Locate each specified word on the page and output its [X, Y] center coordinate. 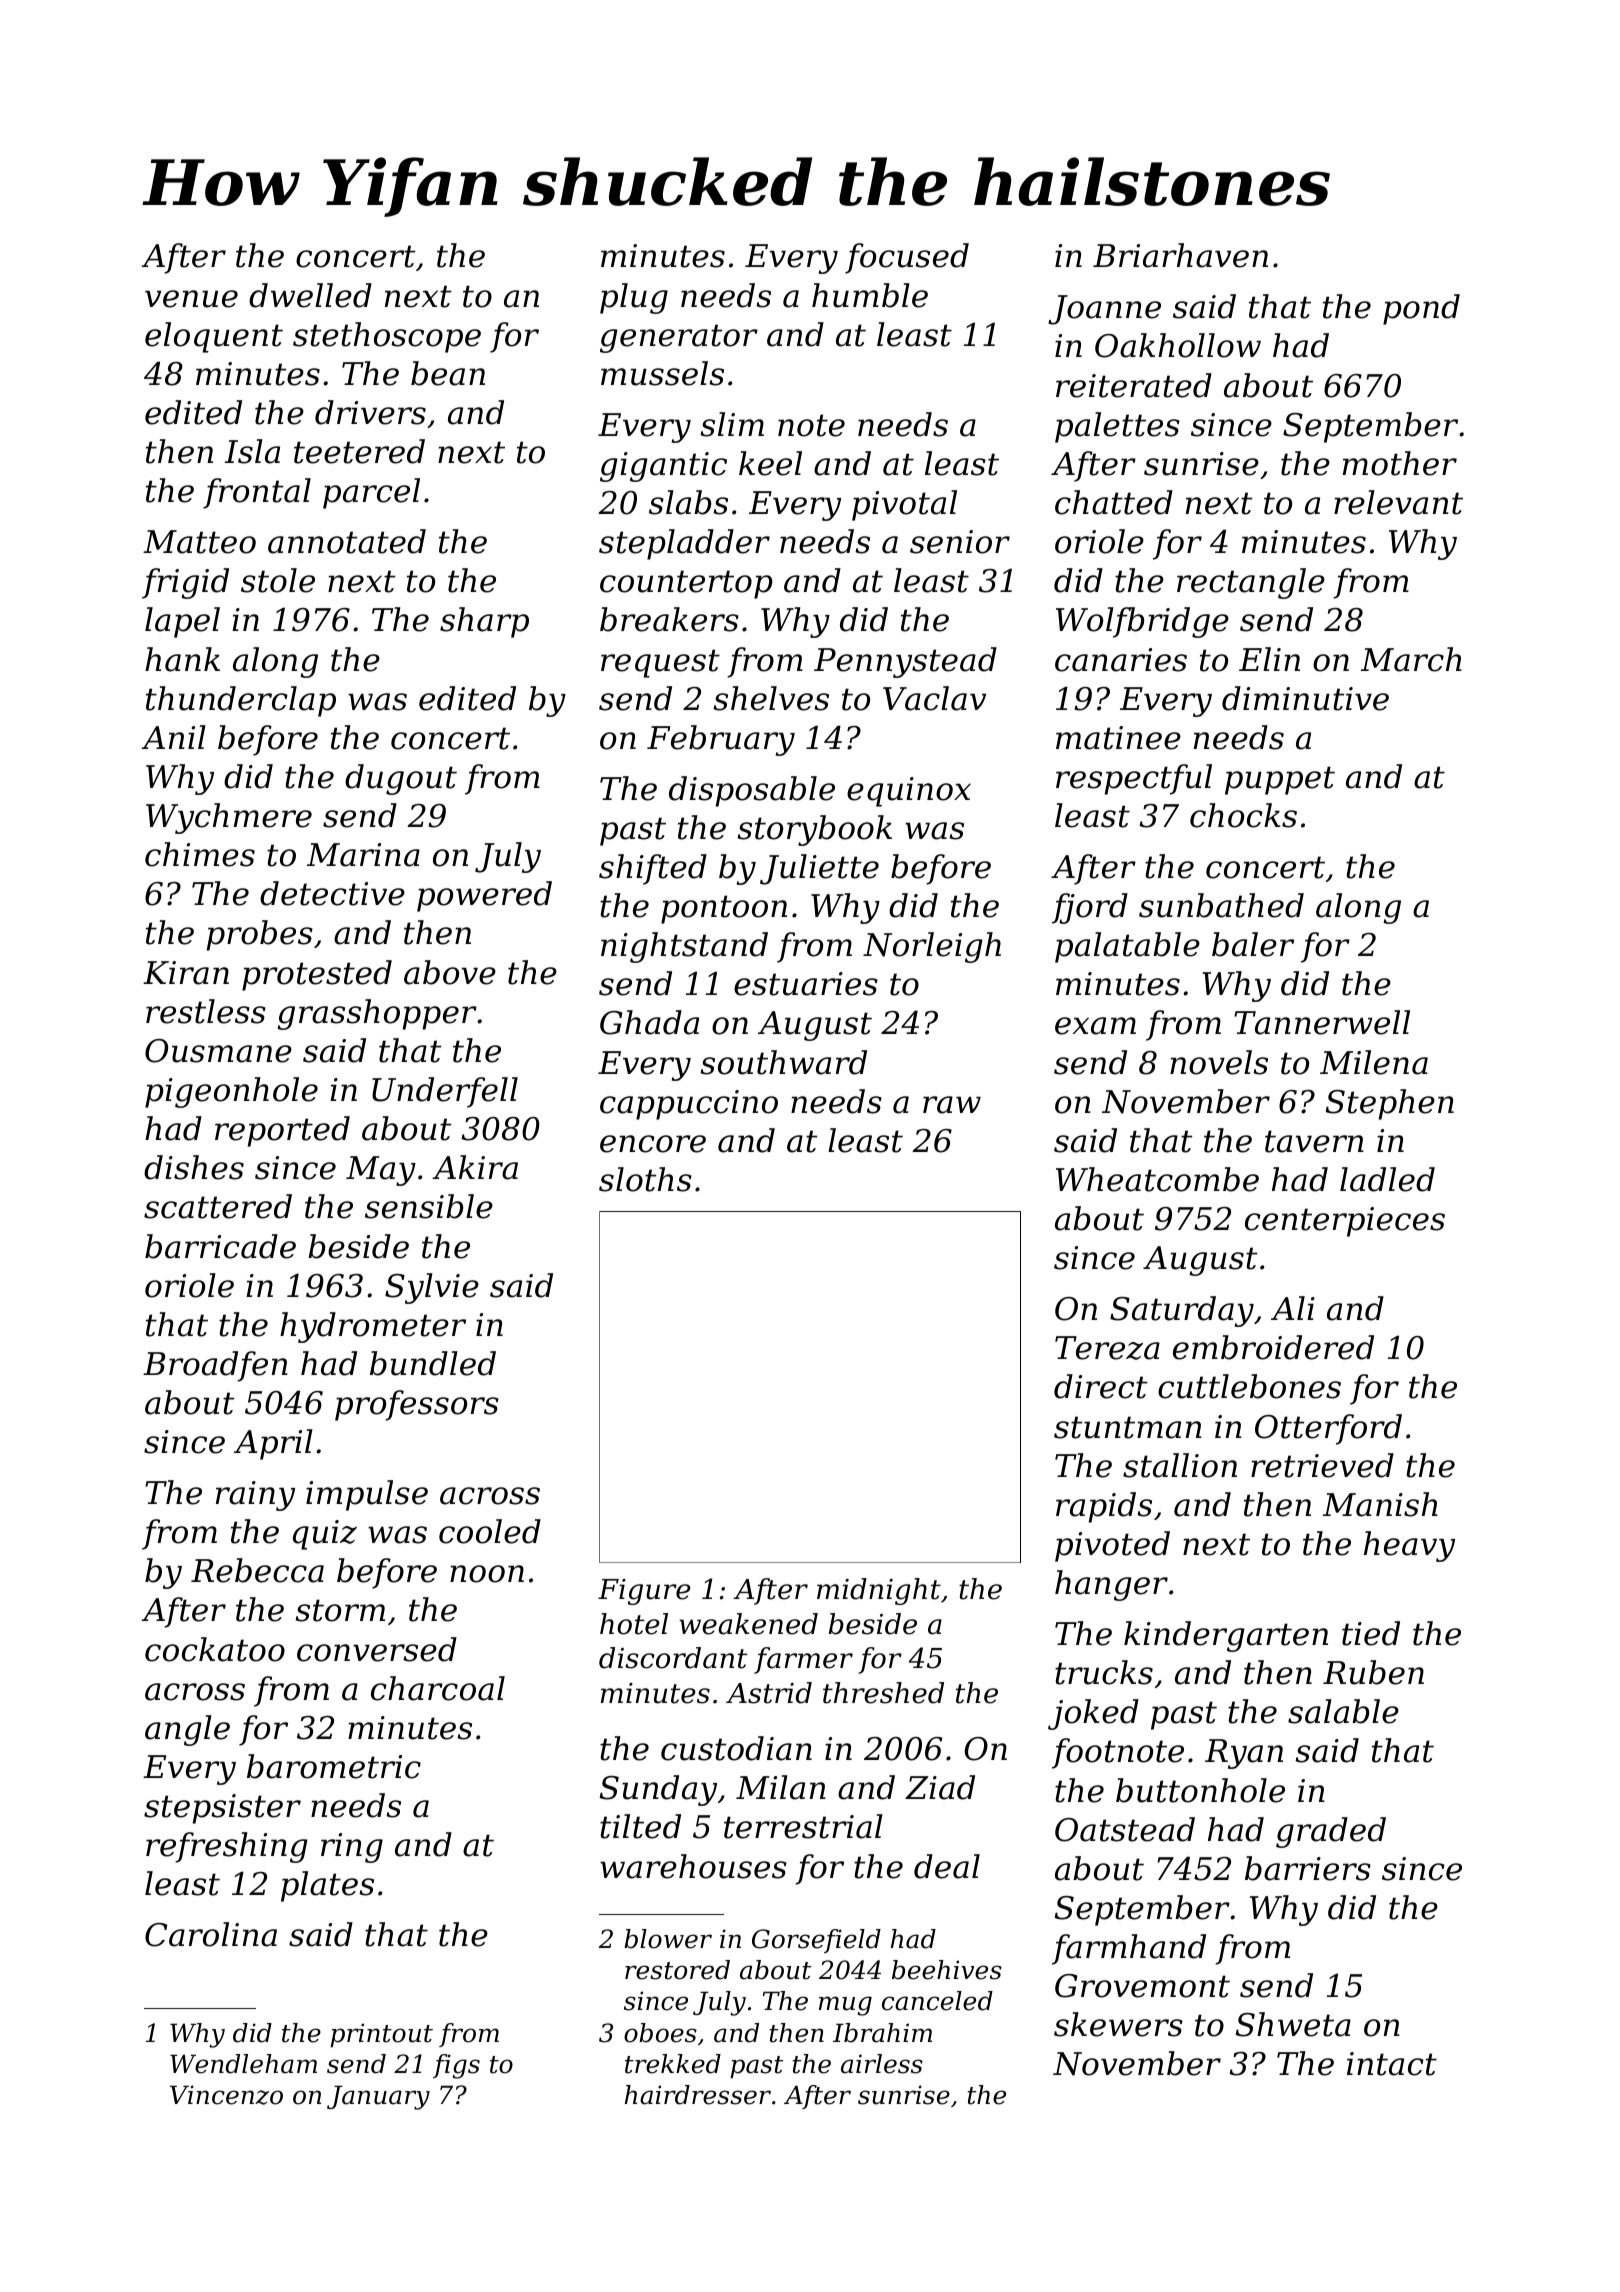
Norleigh [932, 947]
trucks [1104, 1672]
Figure [644, 1592]
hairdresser [698, 2095]
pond [1421, 309]
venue [191, 299]
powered [484, 896]
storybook [814, 830]
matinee [1118, 738]
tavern [1314, 1141]
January [378, 2097]
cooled [490, 1531]
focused [907, 258]
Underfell [445, 1092]
